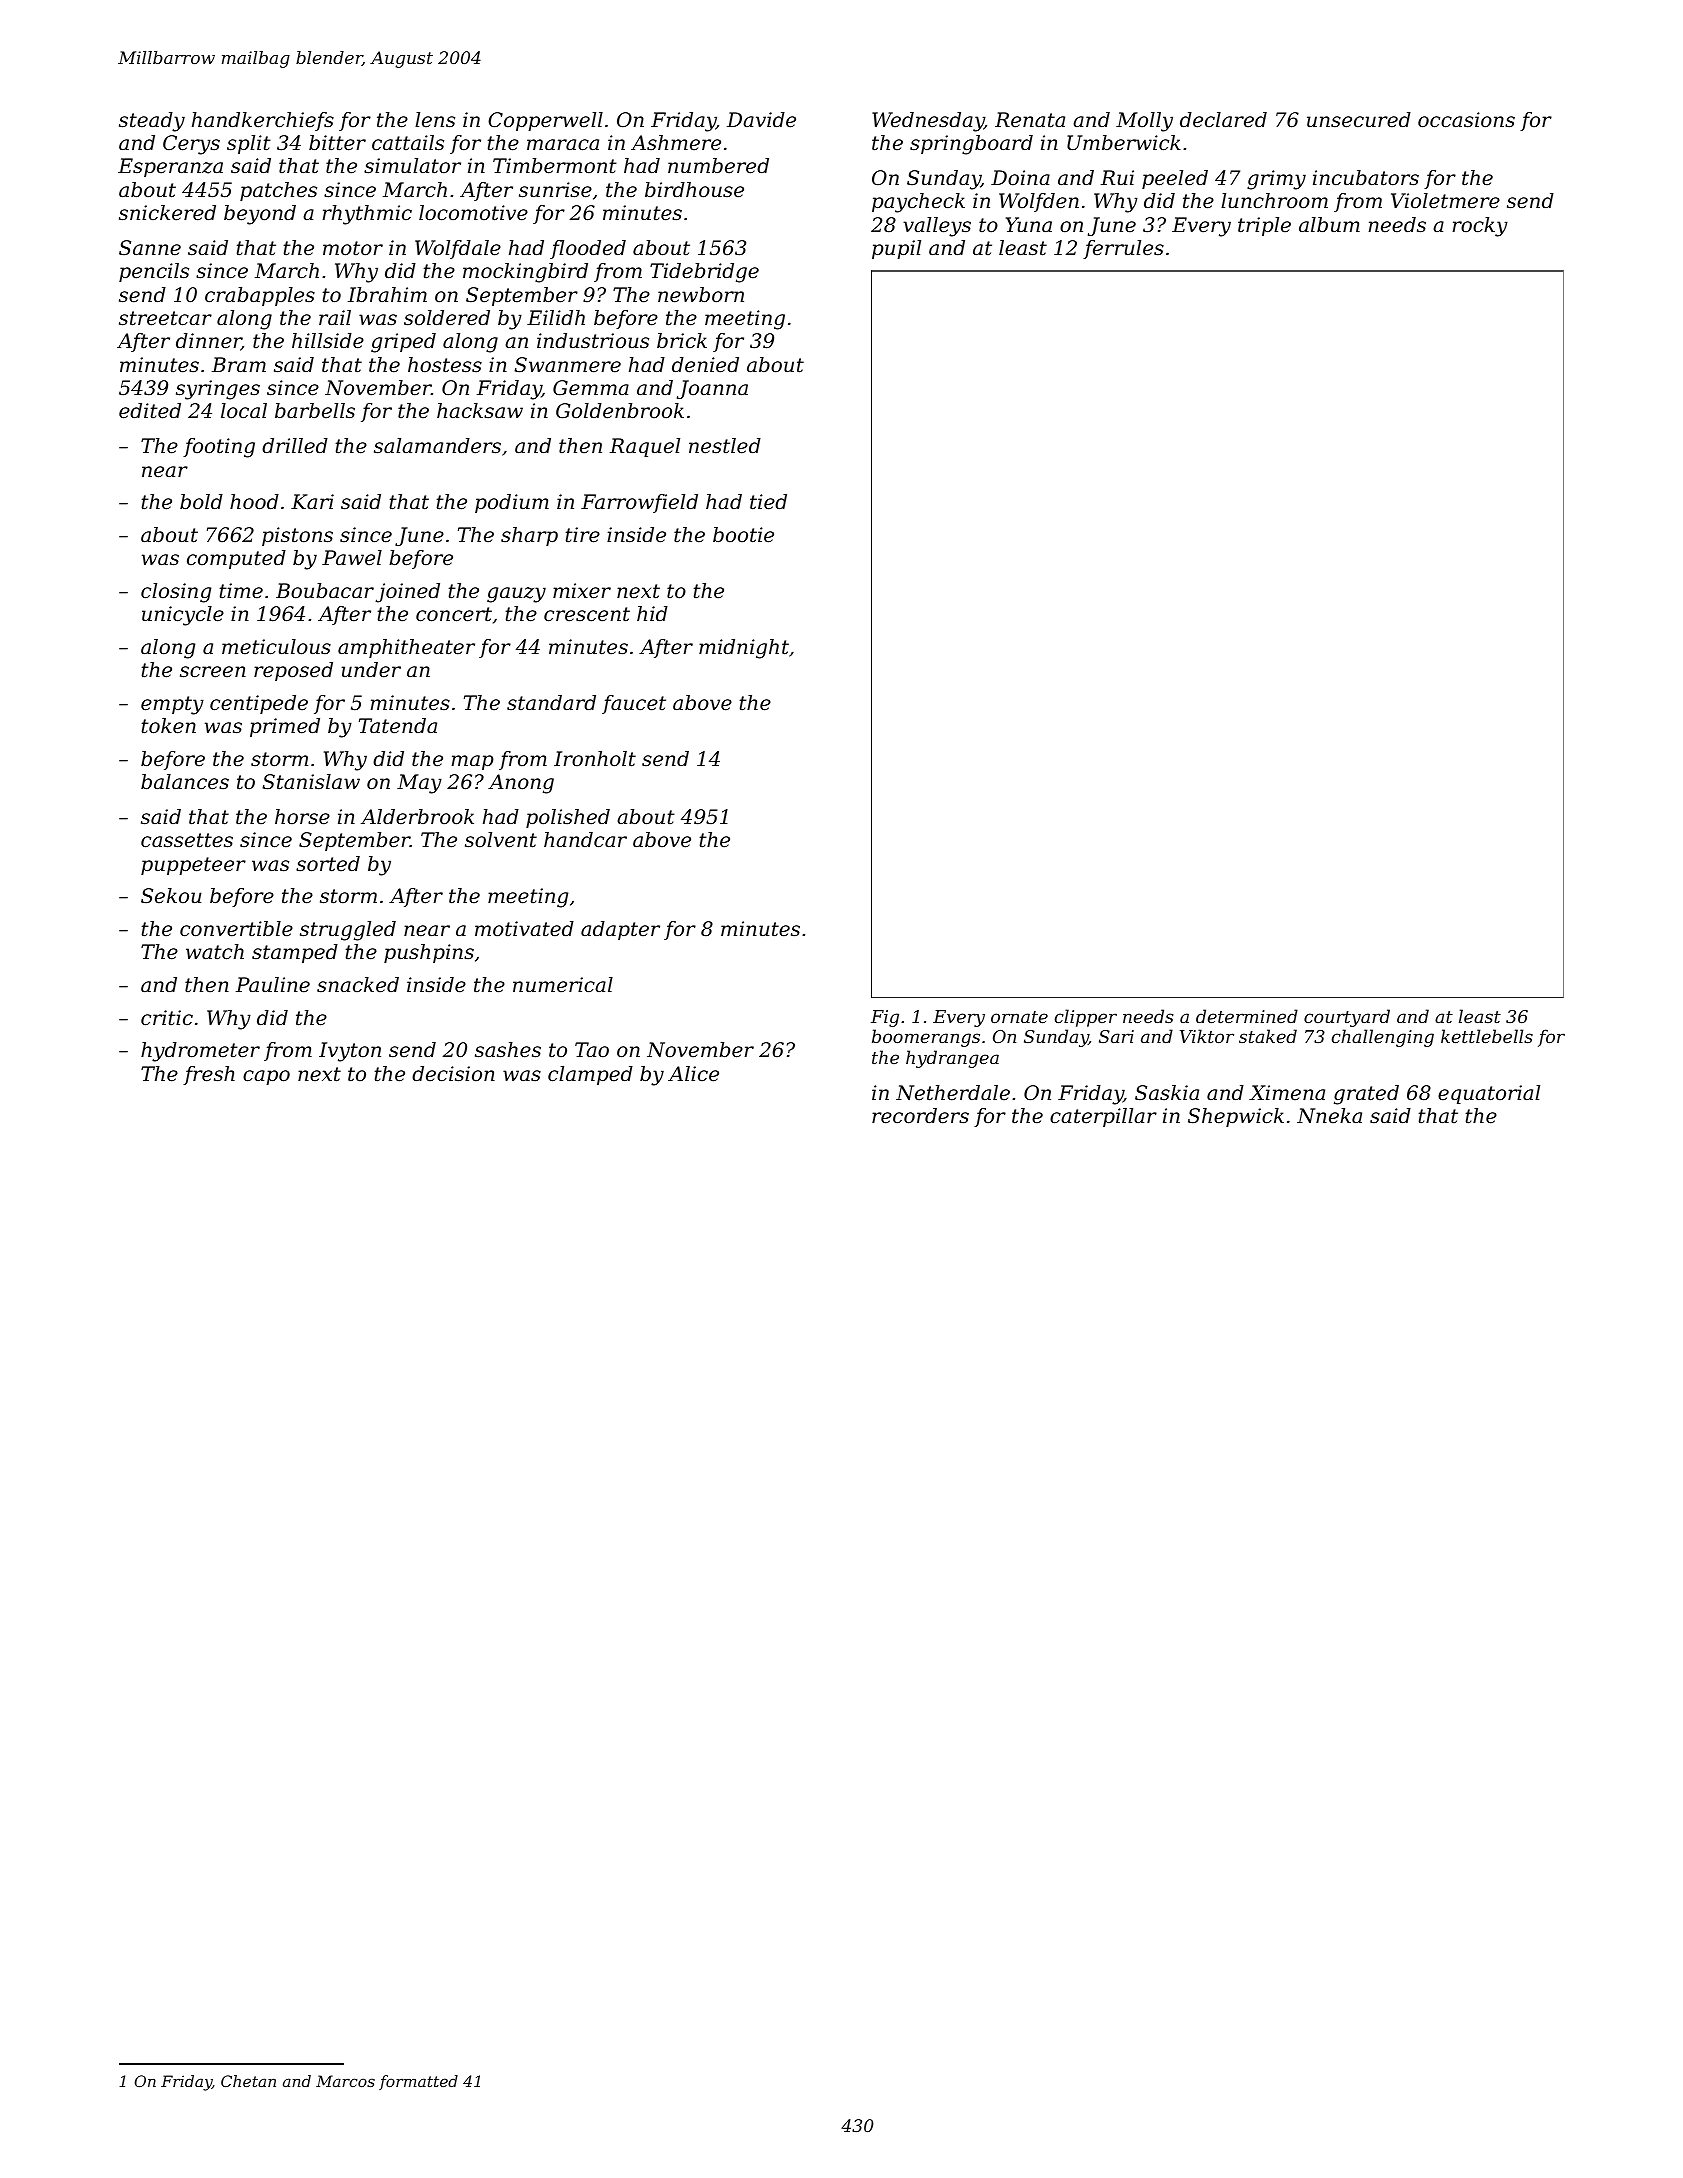 Image resolution: width=1683 pixels, height=2178 pixels. Describe the element at coordinates (645, 447) in the image. I see `Raquel` at that location.
